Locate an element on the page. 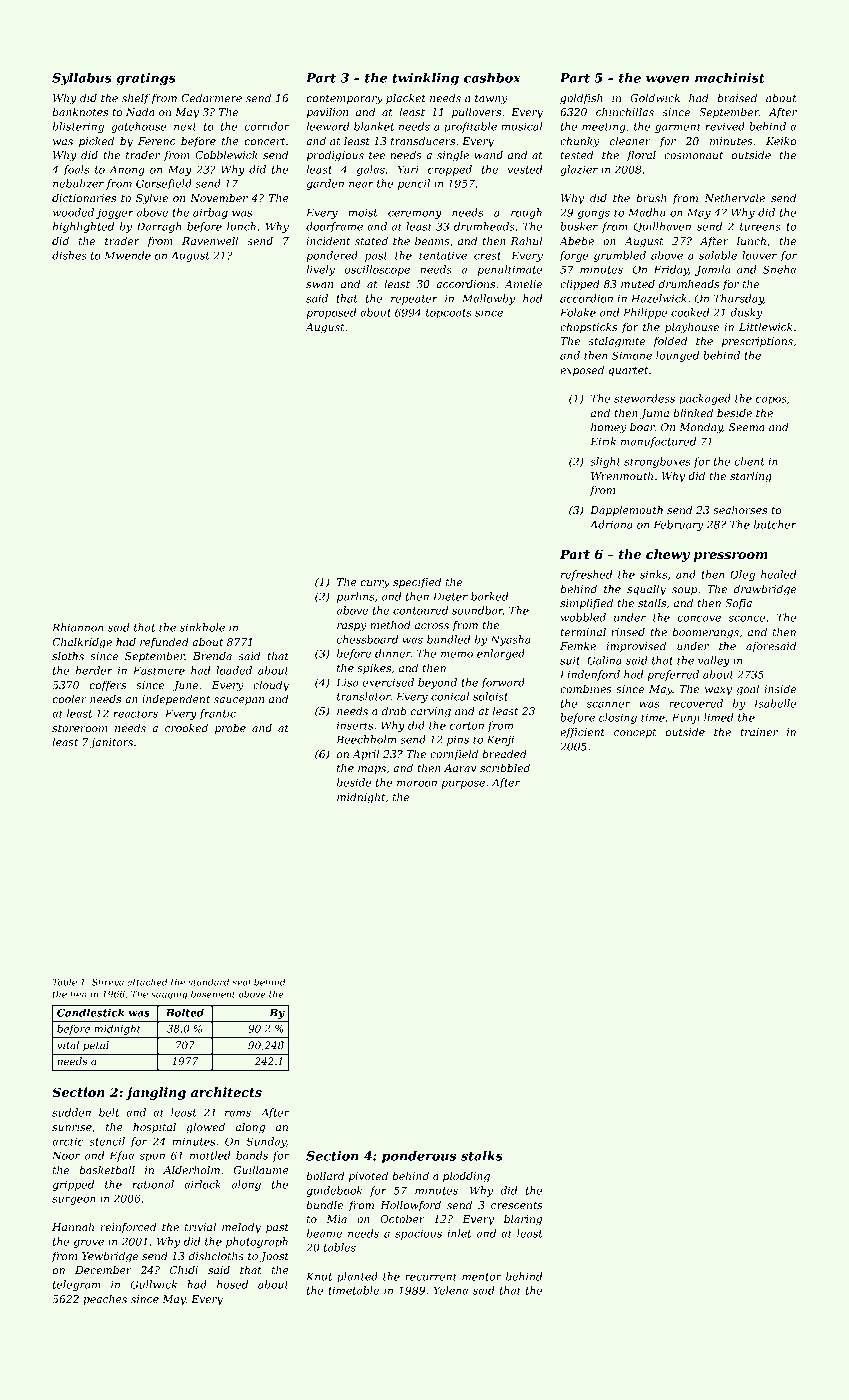 The width and height of the image is (849, 1400). hosed is located at coordinates (232, 1284).
